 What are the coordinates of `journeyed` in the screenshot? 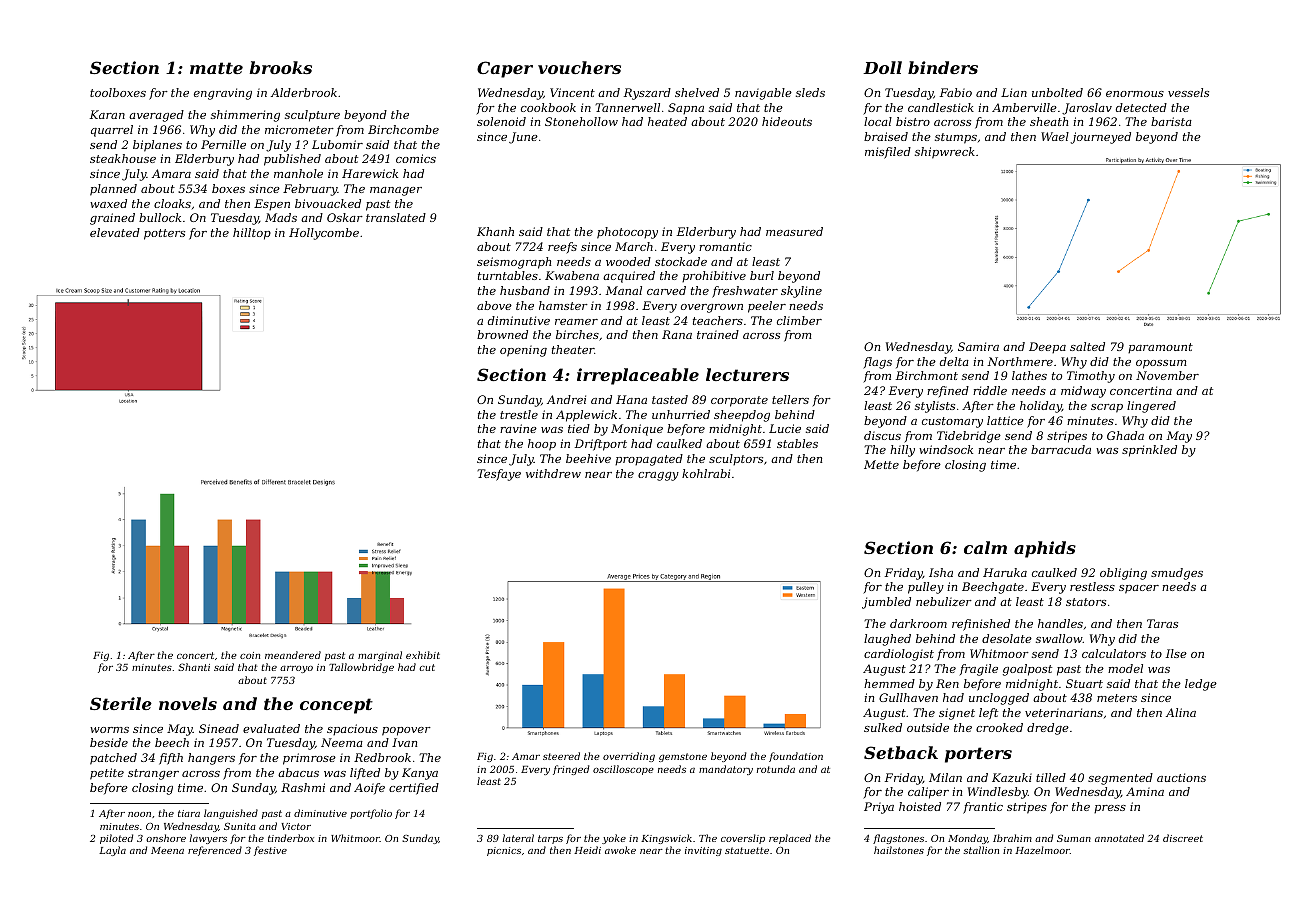 It's located at (1101, 138).
